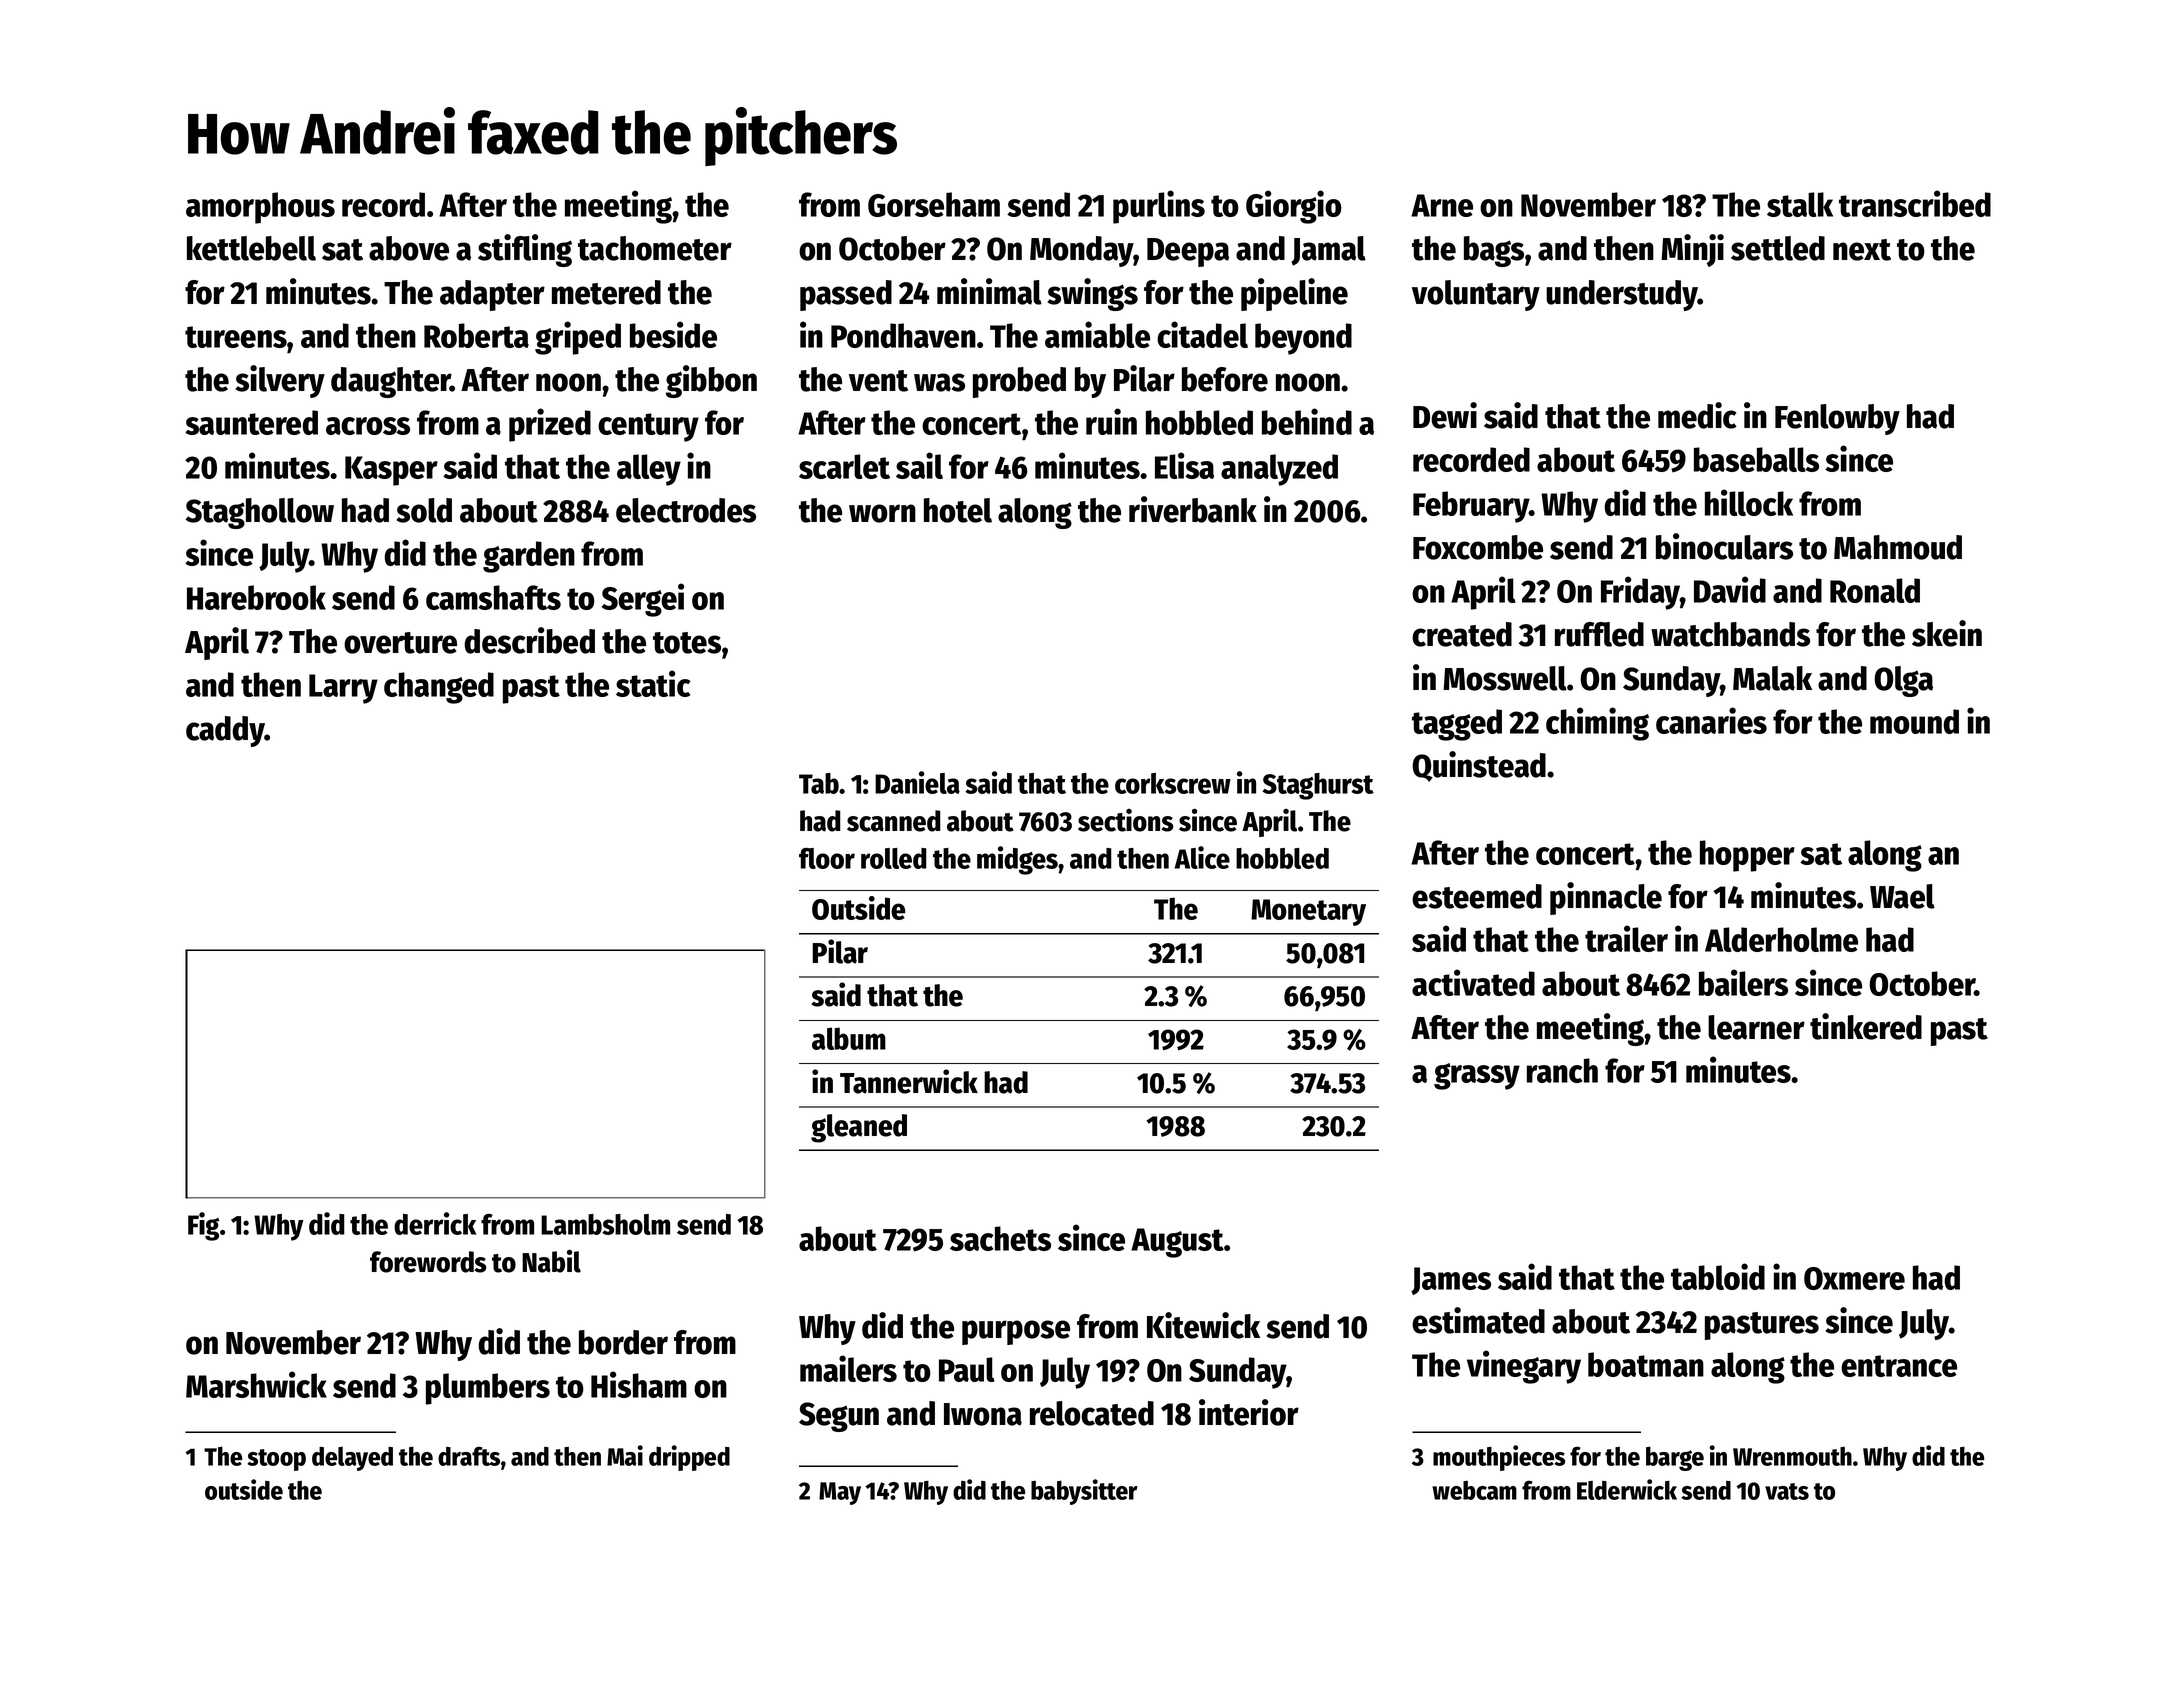 The image size is (2178, 1683). What do you see at coordinates (256, 597) in the screenshot?
I see `Harebrook` at bounding box center [256, 597].
